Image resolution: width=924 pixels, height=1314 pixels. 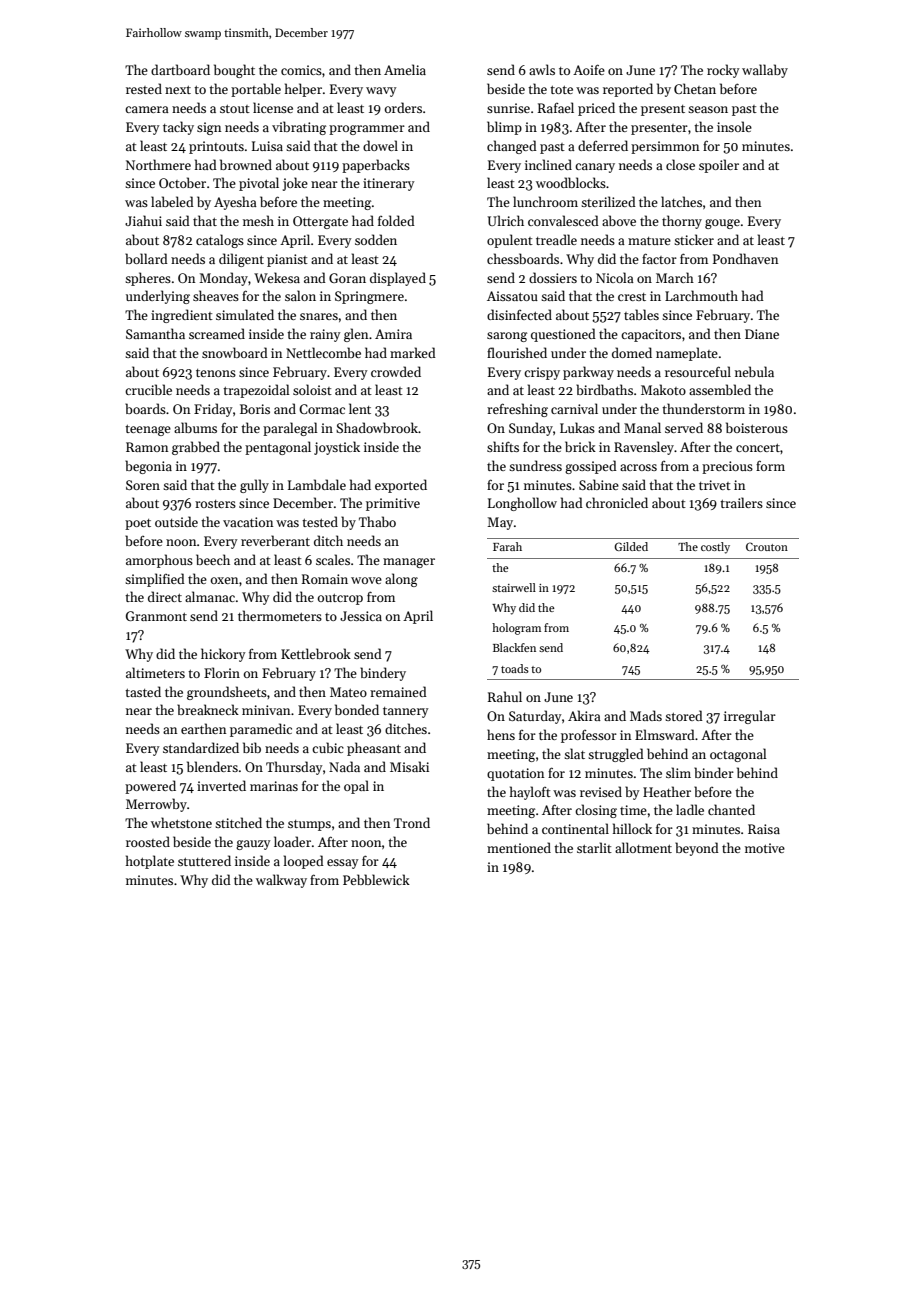 What do you see at coordinates (514, 647) in the image?
I see `Blackfen` at bounding box center [514, 647].
